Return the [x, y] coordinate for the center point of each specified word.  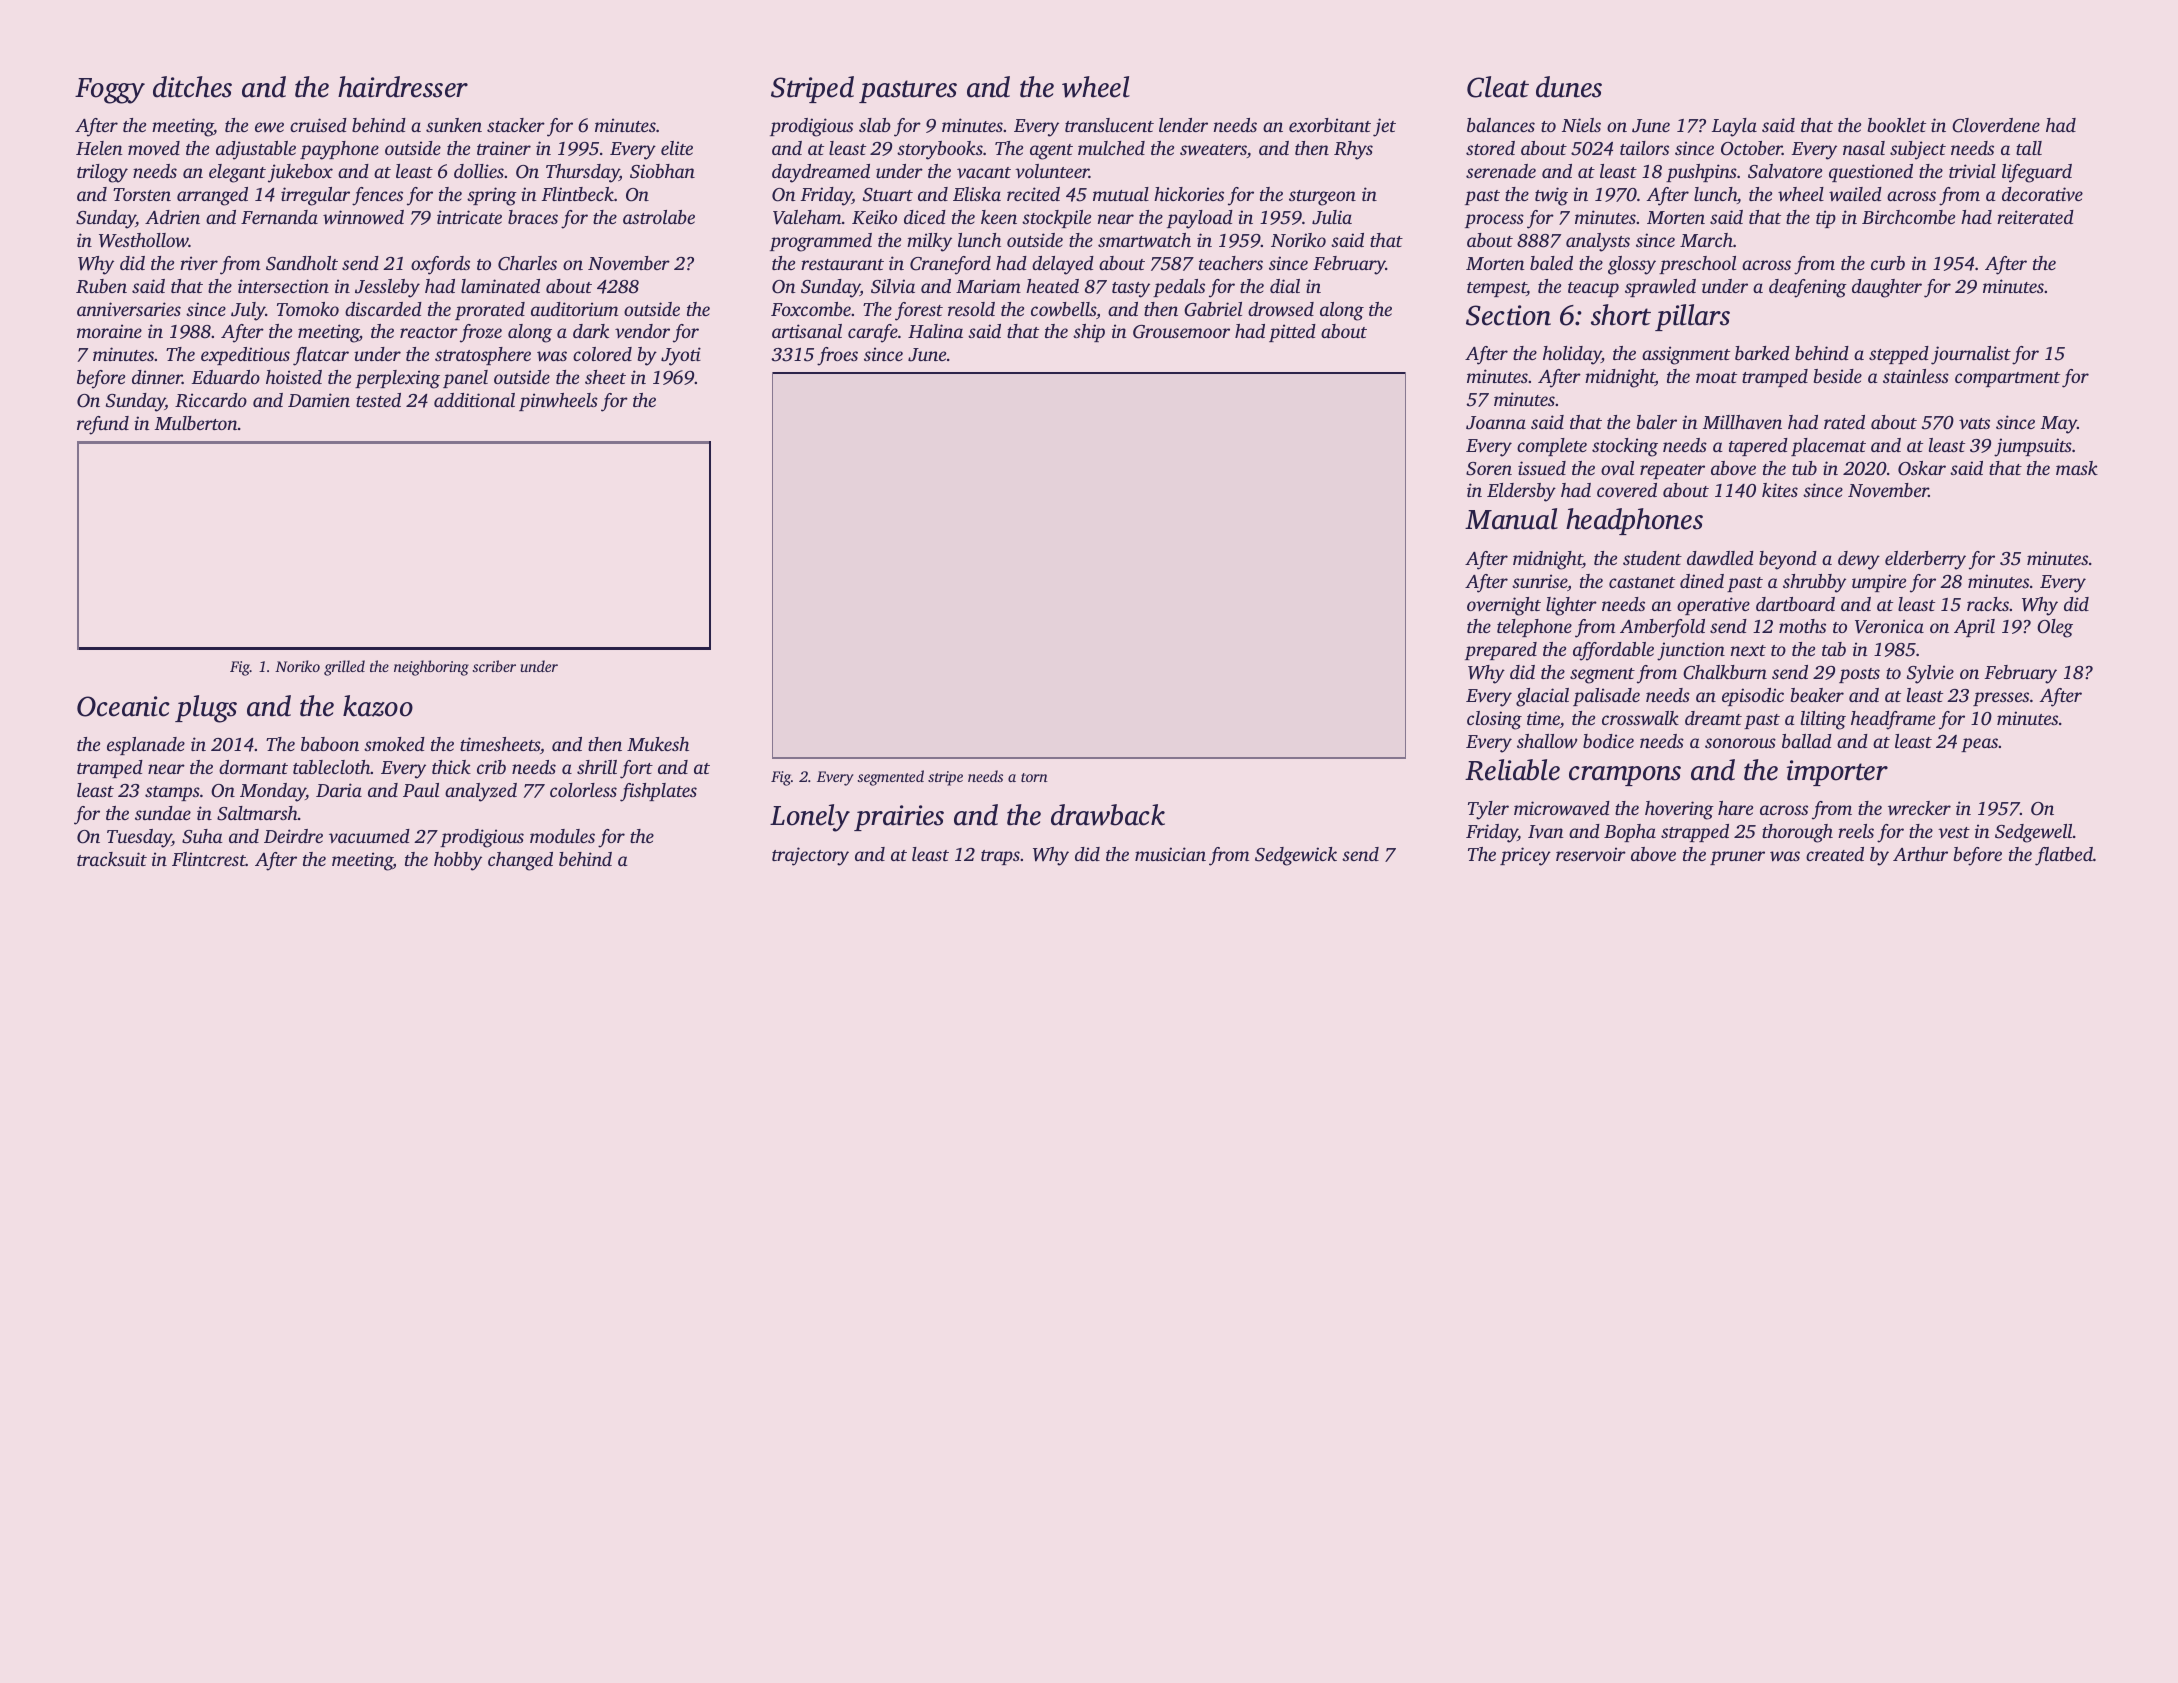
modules [562, 836]
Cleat [1498, 87]
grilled [344, 668]
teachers [1231, 263]
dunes [1569, 87]
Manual [1511, 519]
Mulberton [196, 423]
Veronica [1889, 626]
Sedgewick [1296, 856]
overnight [1504, 606]
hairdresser [403, 87]
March [1706, 240]
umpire [1879, 583]
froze [481, 333]
